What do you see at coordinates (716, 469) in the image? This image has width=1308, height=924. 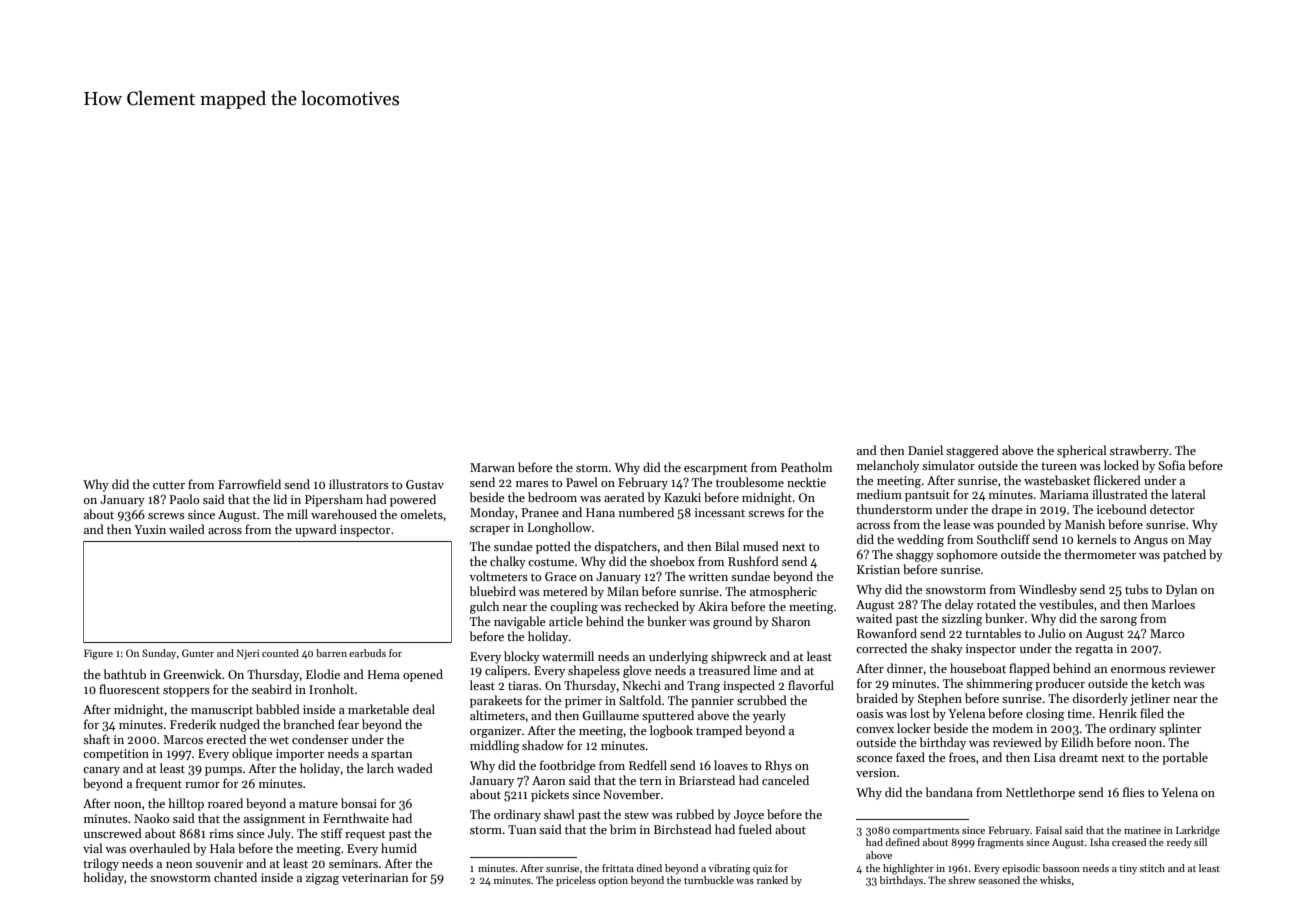 I see `escarpment` at bounding box center [716, 469].
